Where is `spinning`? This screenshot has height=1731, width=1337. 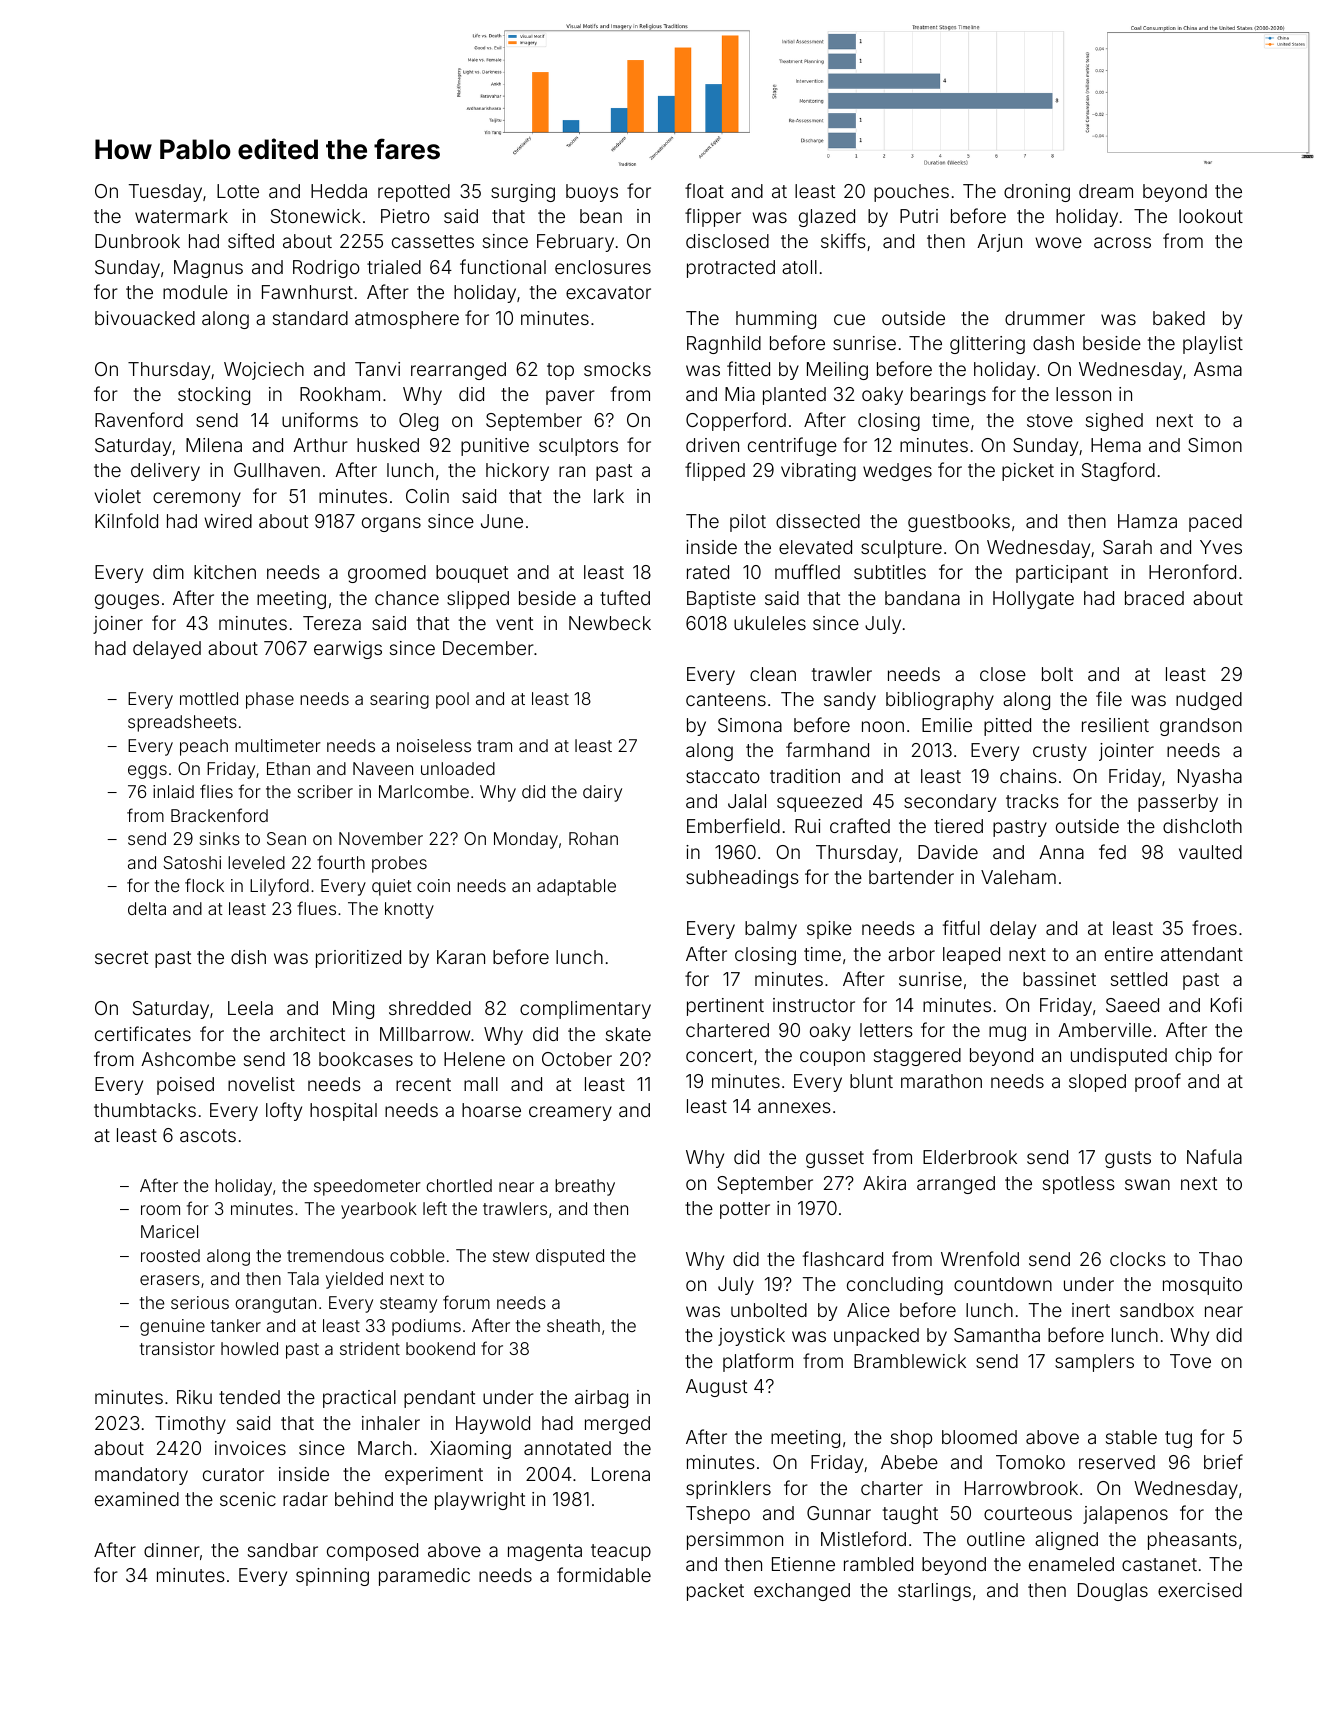
spinning is located at coordinates (332, 1577).
